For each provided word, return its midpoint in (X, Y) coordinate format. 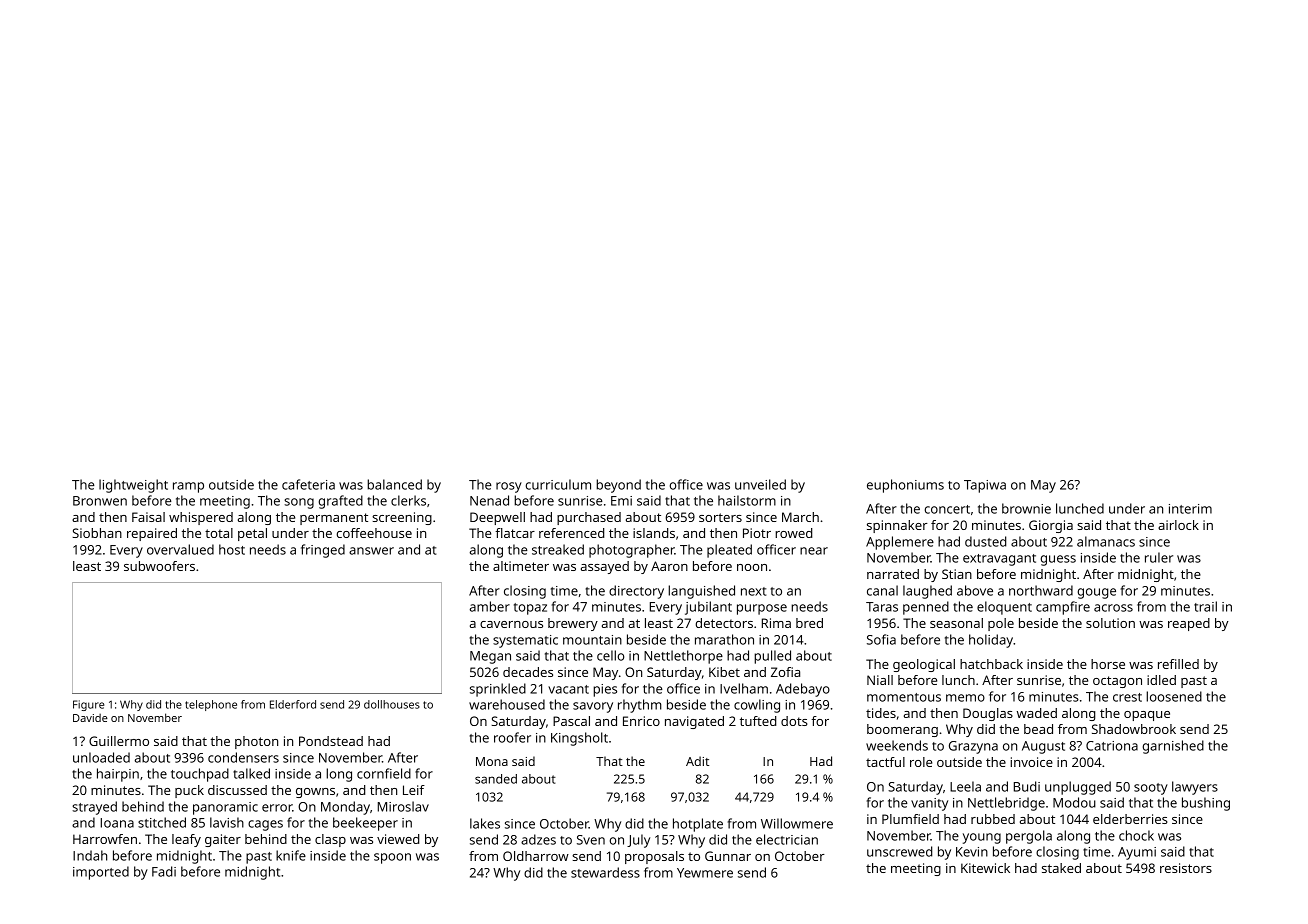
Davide (90, 717)
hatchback (991, 664)
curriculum (558, 484)
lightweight (133, 486)
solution (1110, 623)
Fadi (164, 871)
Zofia (785, 672)
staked (1061, 868)
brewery (573, 624)
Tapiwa (985, 486)
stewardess (605, 872)
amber (490, 606)
